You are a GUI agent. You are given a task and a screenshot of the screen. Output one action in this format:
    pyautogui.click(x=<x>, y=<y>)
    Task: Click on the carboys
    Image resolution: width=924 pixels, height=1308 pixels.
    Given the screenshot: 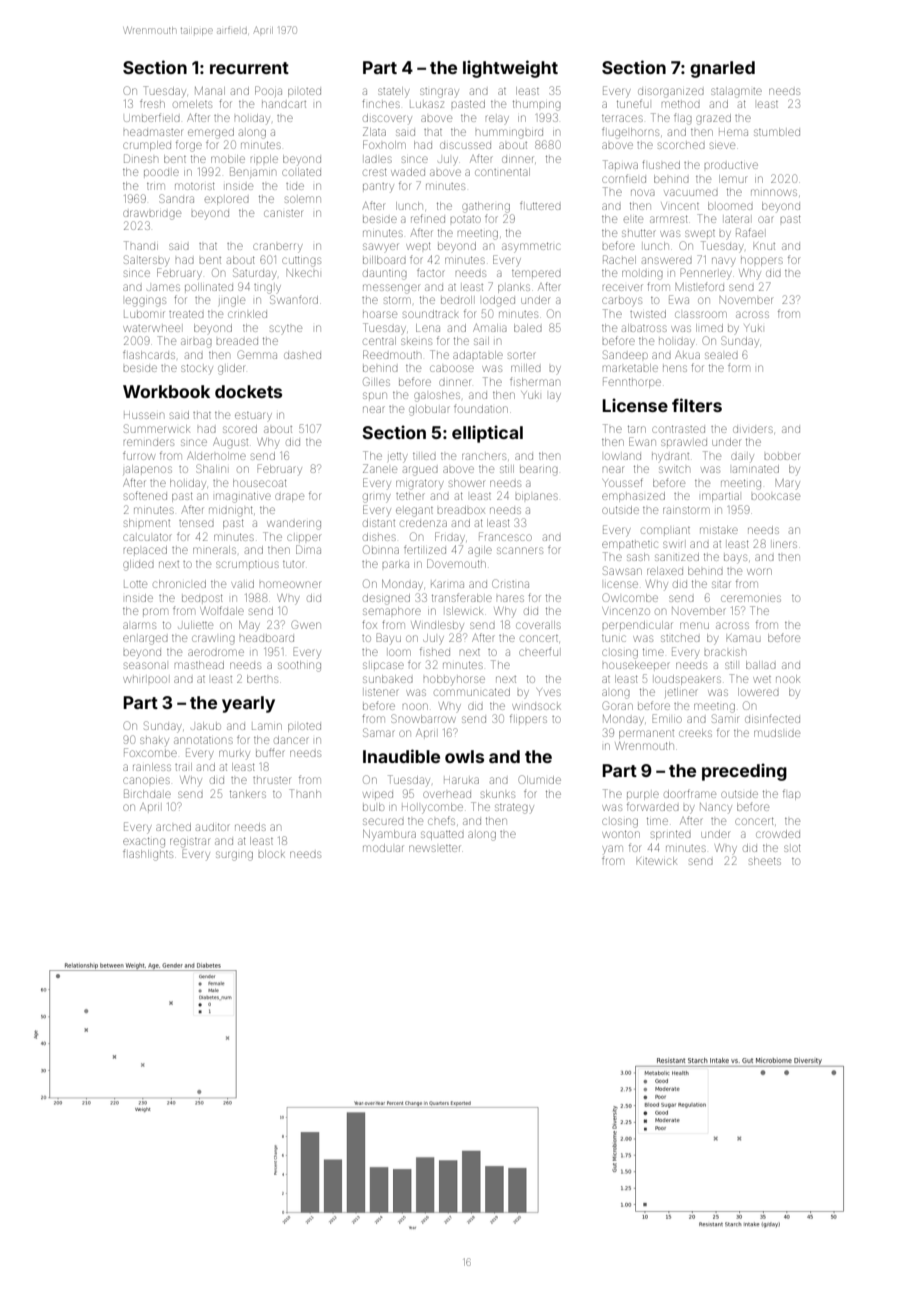 What is the action you would take?
    pyautogui.click(x=622, y=302)
